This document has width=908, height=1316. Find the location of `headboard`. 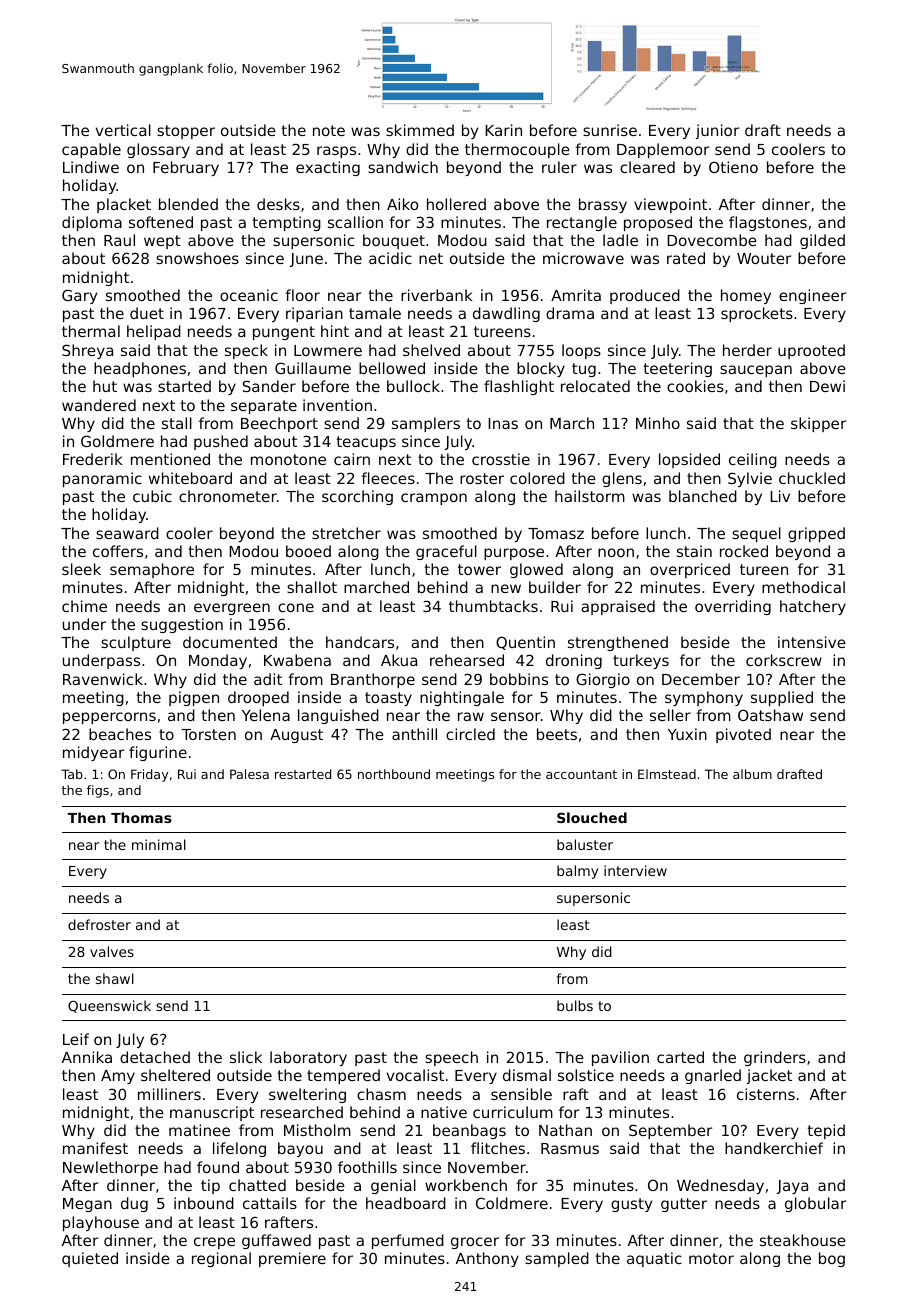

headboard is located at coordinates (406, 1203).
